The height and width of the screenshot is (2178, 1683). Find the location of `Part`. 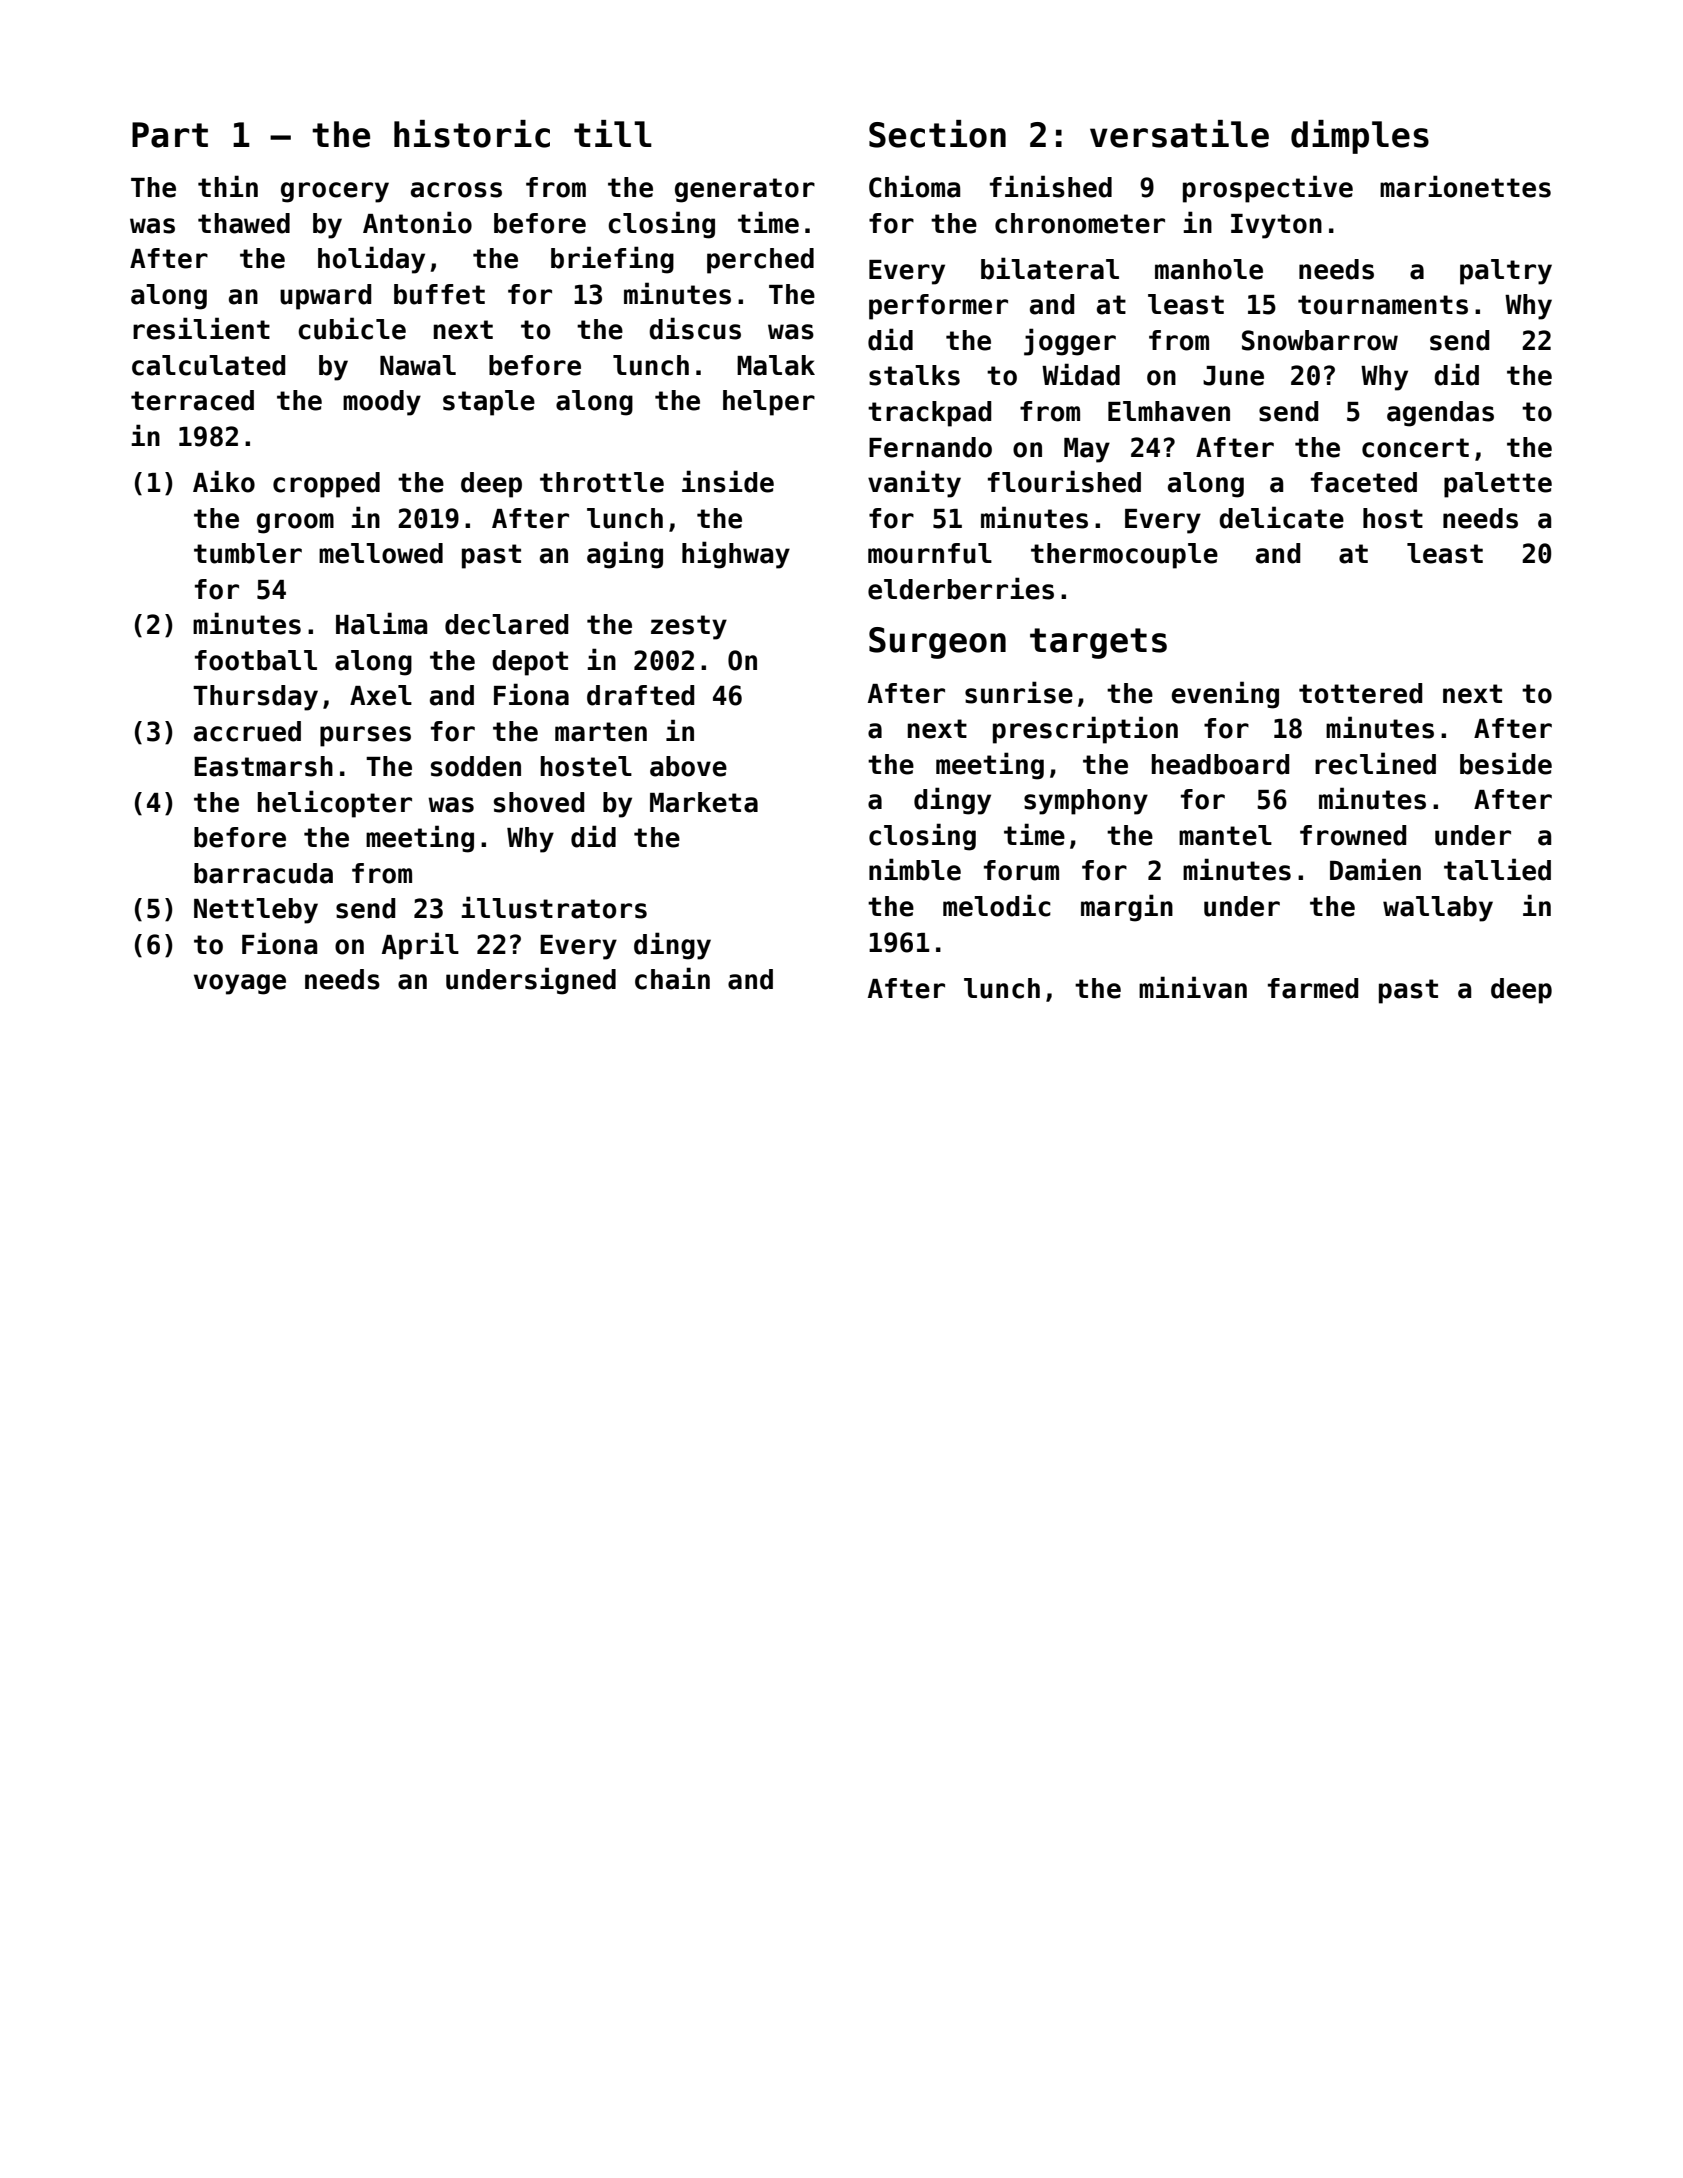

Part is located at coordinates (170, 135).
